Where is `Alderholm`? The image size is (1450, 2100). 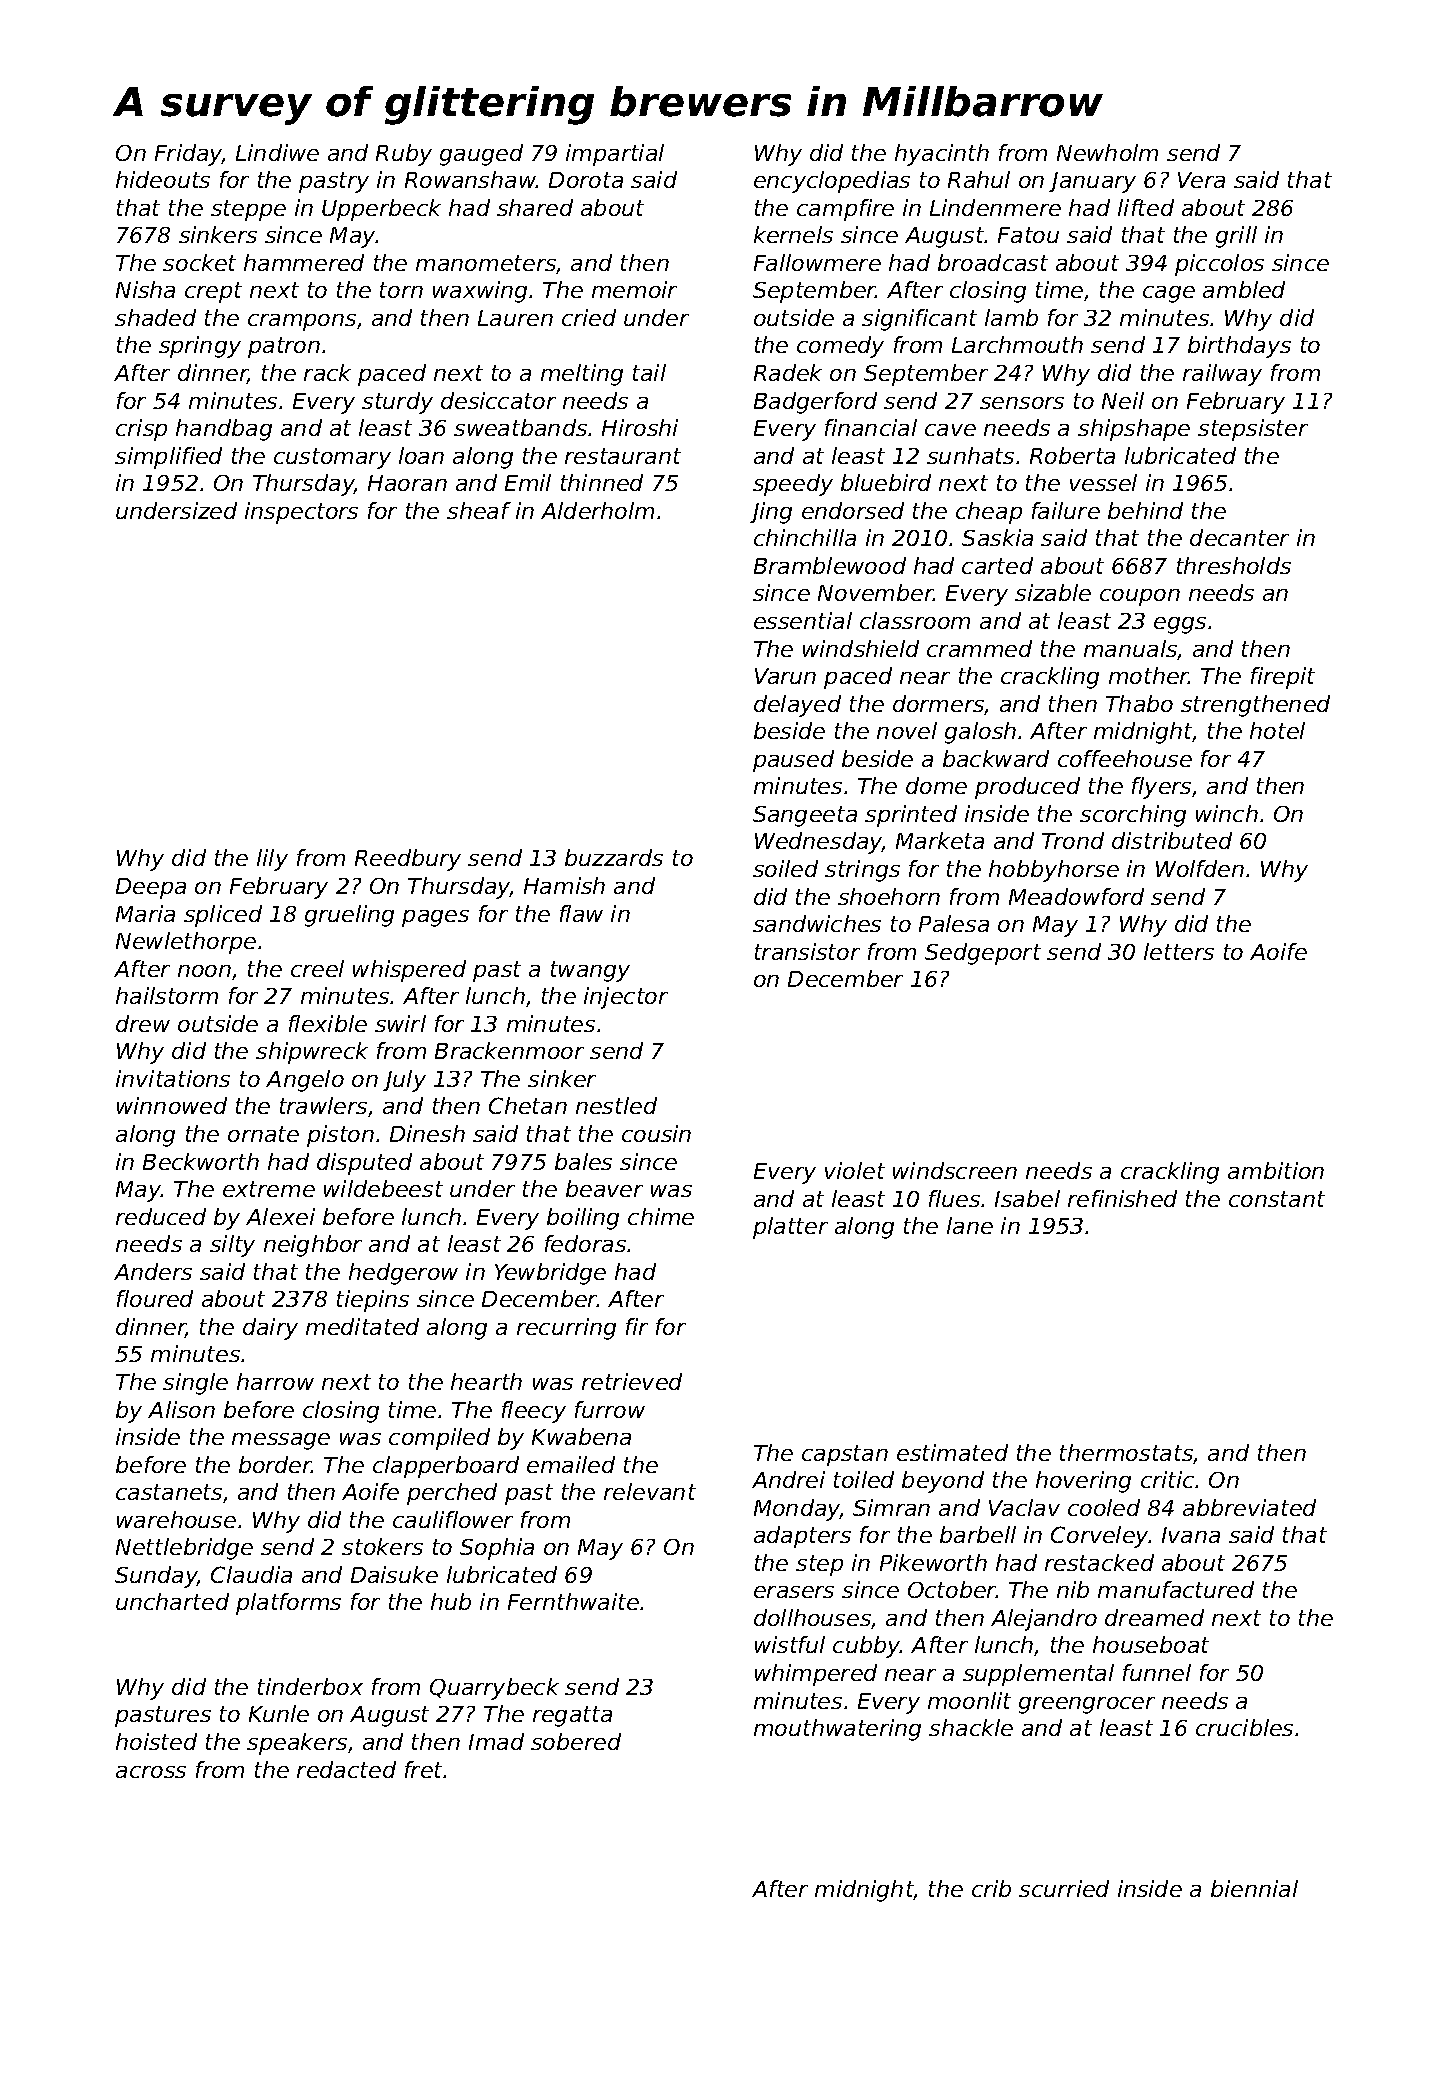
Alderholm is located at coordinates (597, 510).
